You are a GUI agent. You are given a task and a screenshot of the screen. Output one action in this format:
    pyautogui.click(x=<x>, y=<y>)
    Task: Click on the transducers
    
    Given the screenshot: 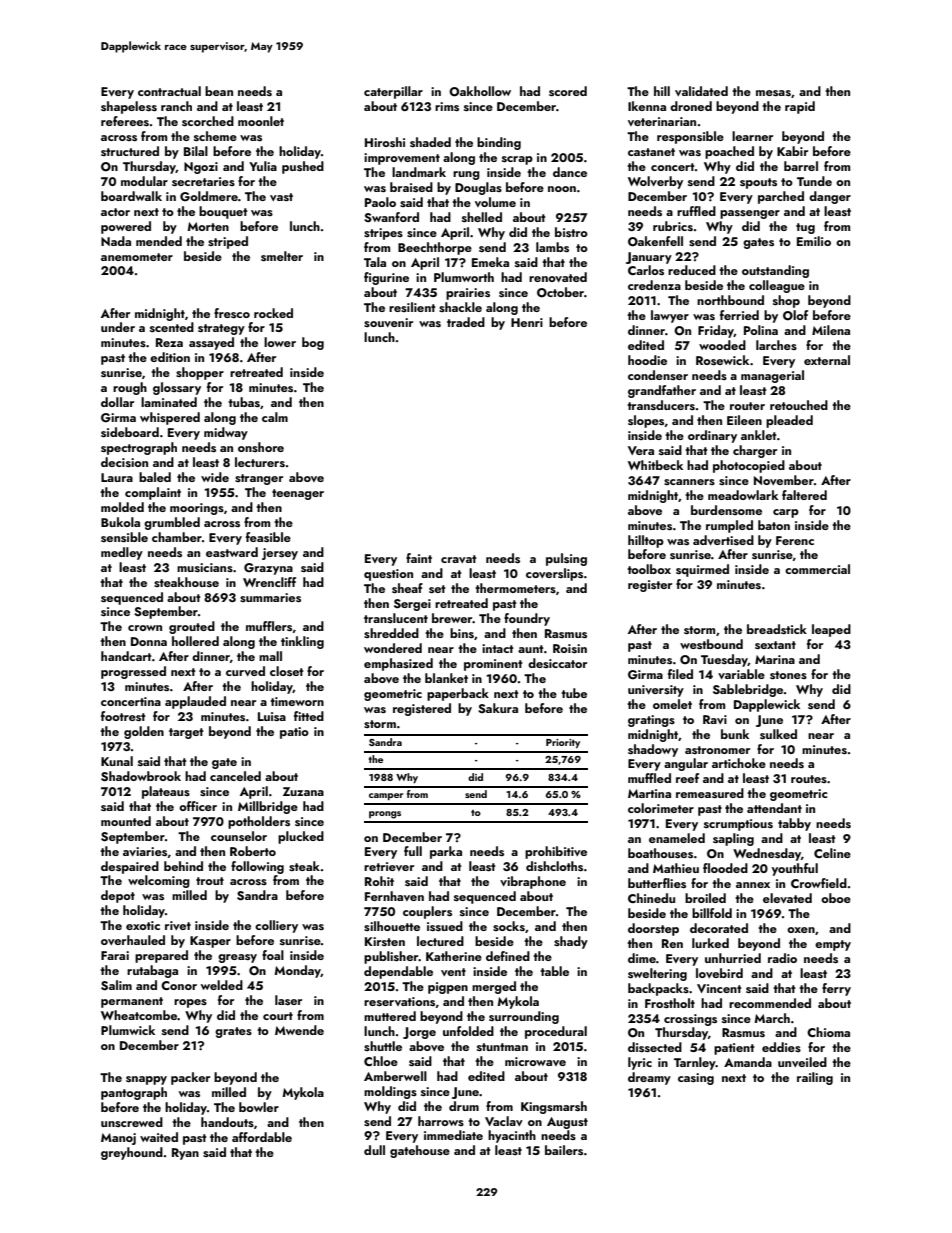 What is the action you would take?
    pyautogui.click(x=661, y=405)
